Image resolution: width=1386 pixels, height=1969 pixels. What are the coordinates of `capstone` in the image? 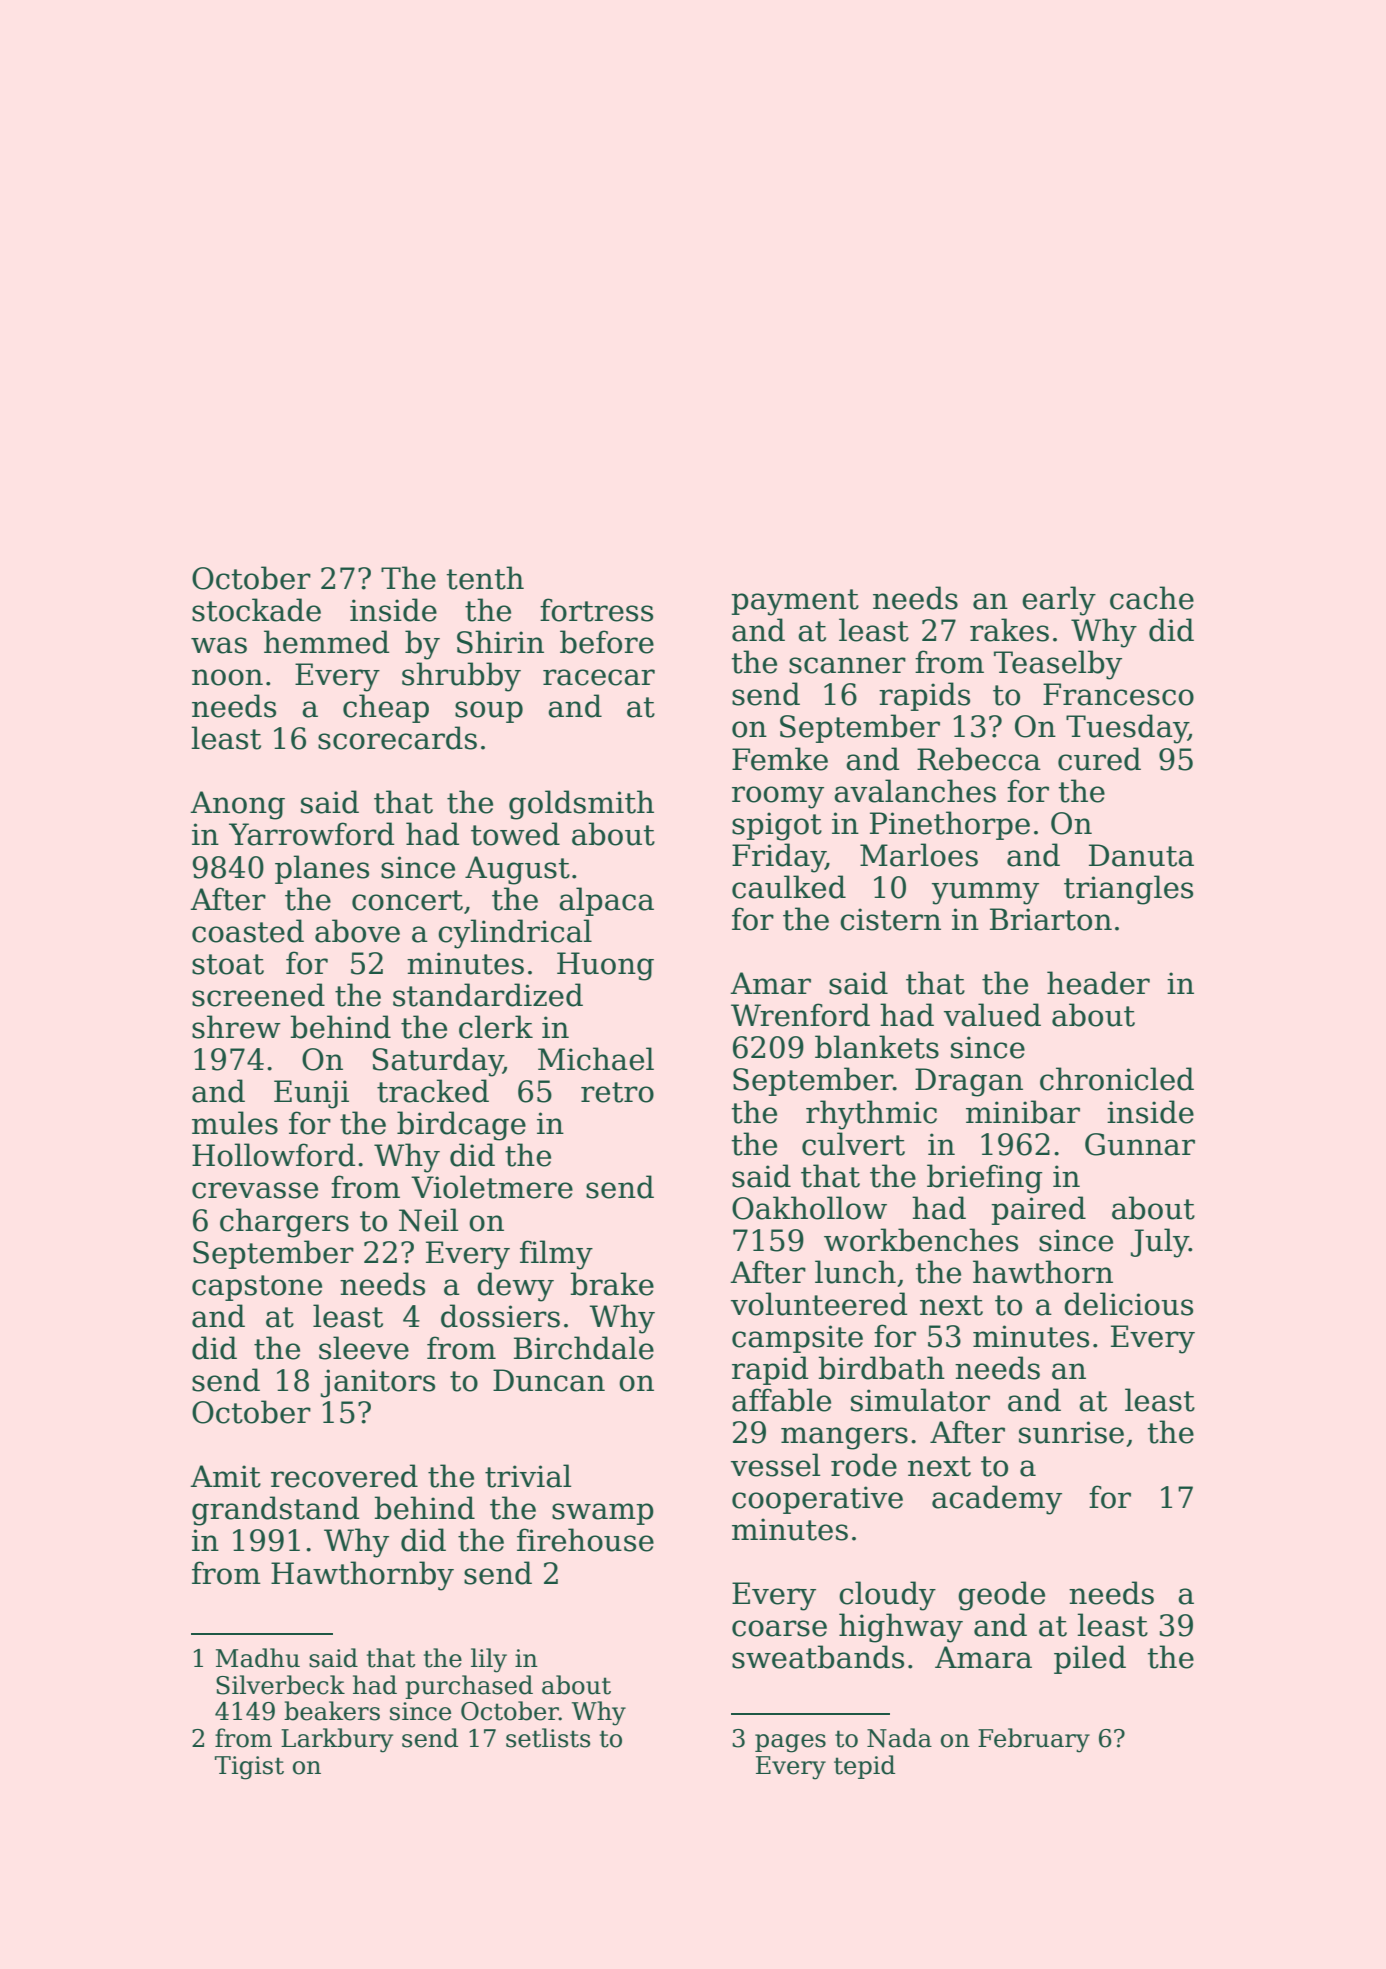 It's located at (257, 1288).
